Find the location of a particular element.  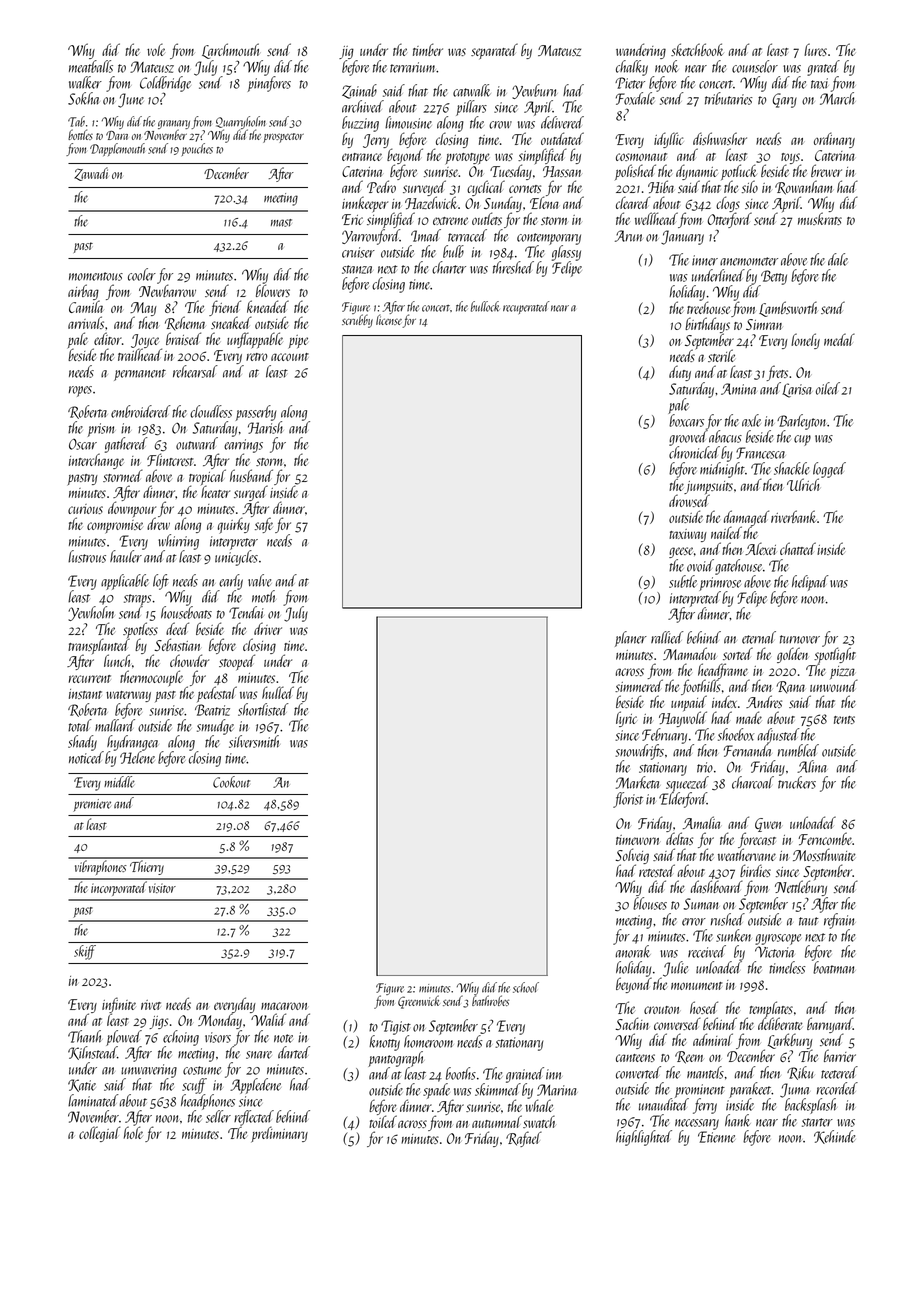

Flintcrest is located at coordinates (170, 459).
